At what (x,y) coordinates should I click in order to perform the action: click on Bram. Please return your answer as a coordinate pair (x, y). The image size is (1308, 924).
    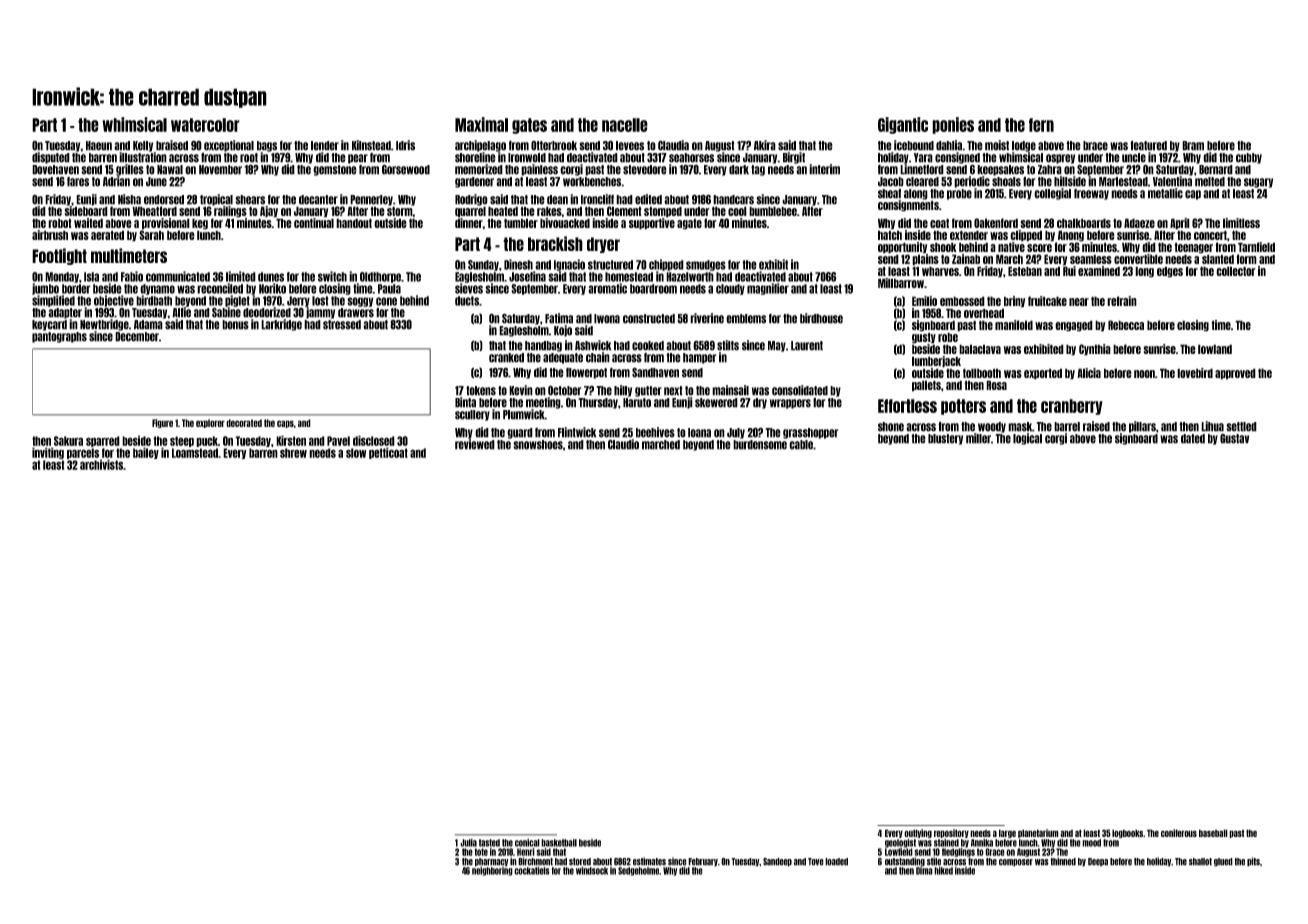
    Looking at the image, I should click on (1193, 146).
